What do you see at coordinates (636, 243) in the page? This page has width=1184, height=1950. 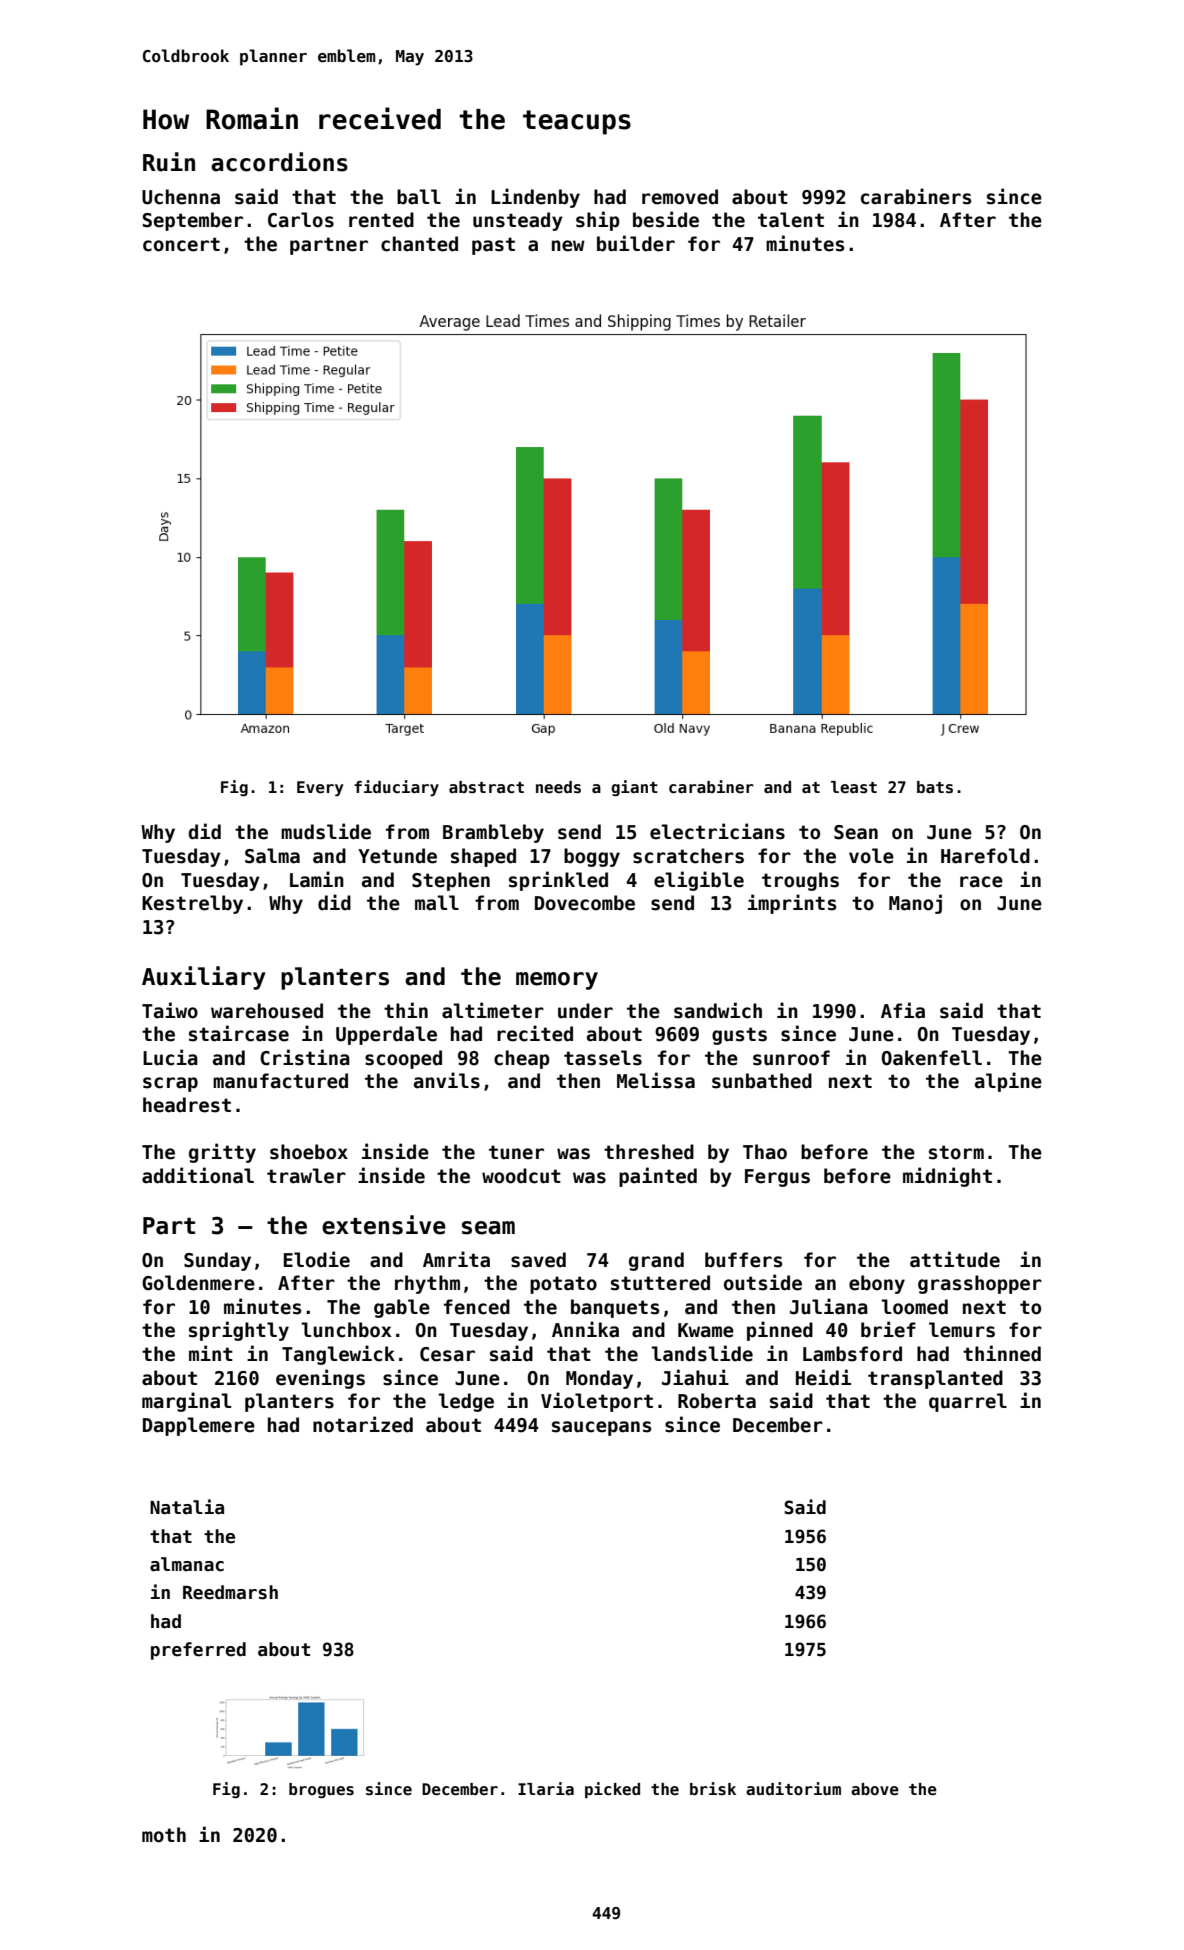 I see `builder` at bounding box center [636, 243].
